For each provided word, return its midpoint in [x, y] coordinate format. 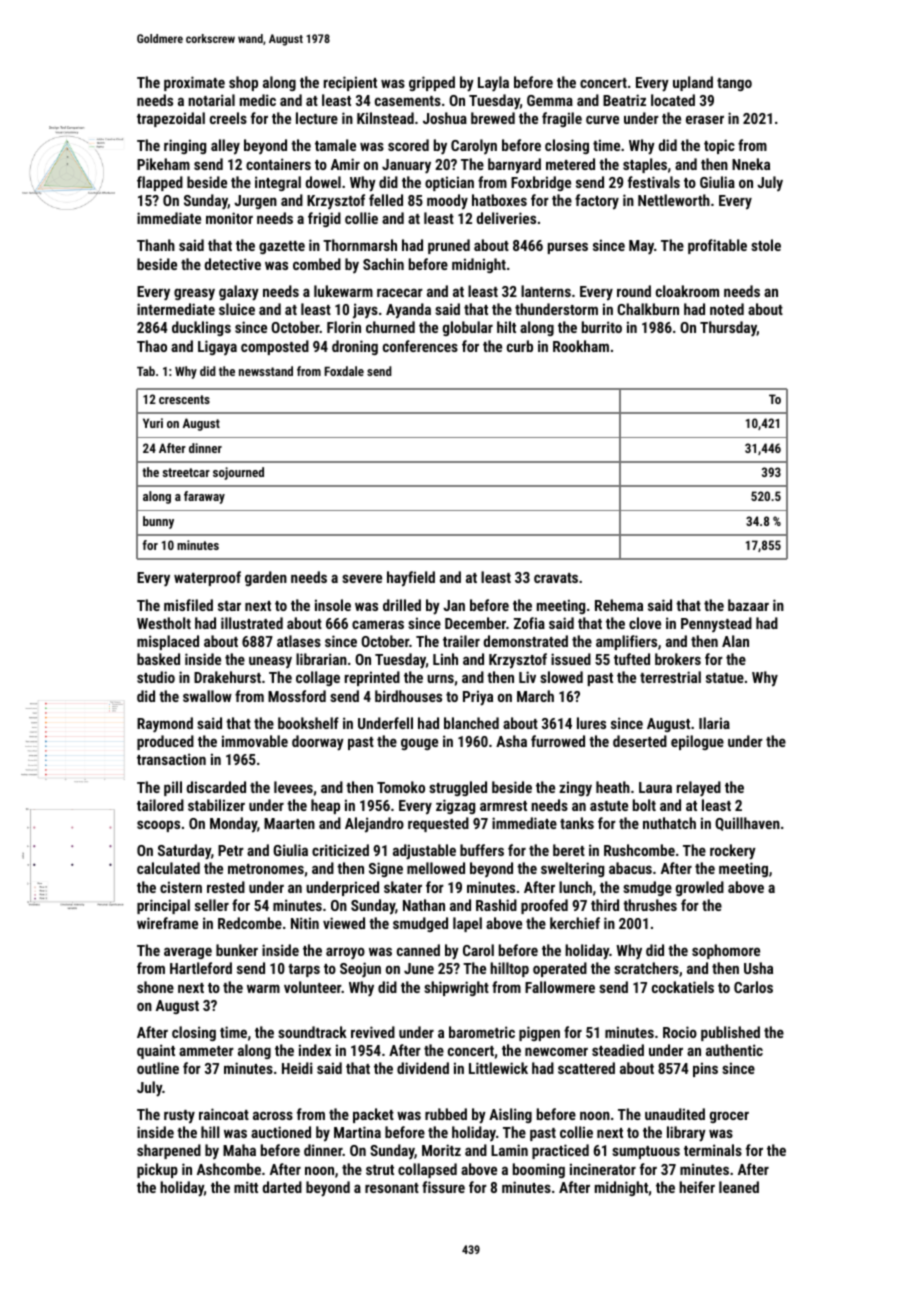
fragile [562, 119]
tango [734, 84]
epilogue [697, 742]
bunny [158, 522]
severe [362, 578]
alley [225, 147]
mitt [246, 1187]
